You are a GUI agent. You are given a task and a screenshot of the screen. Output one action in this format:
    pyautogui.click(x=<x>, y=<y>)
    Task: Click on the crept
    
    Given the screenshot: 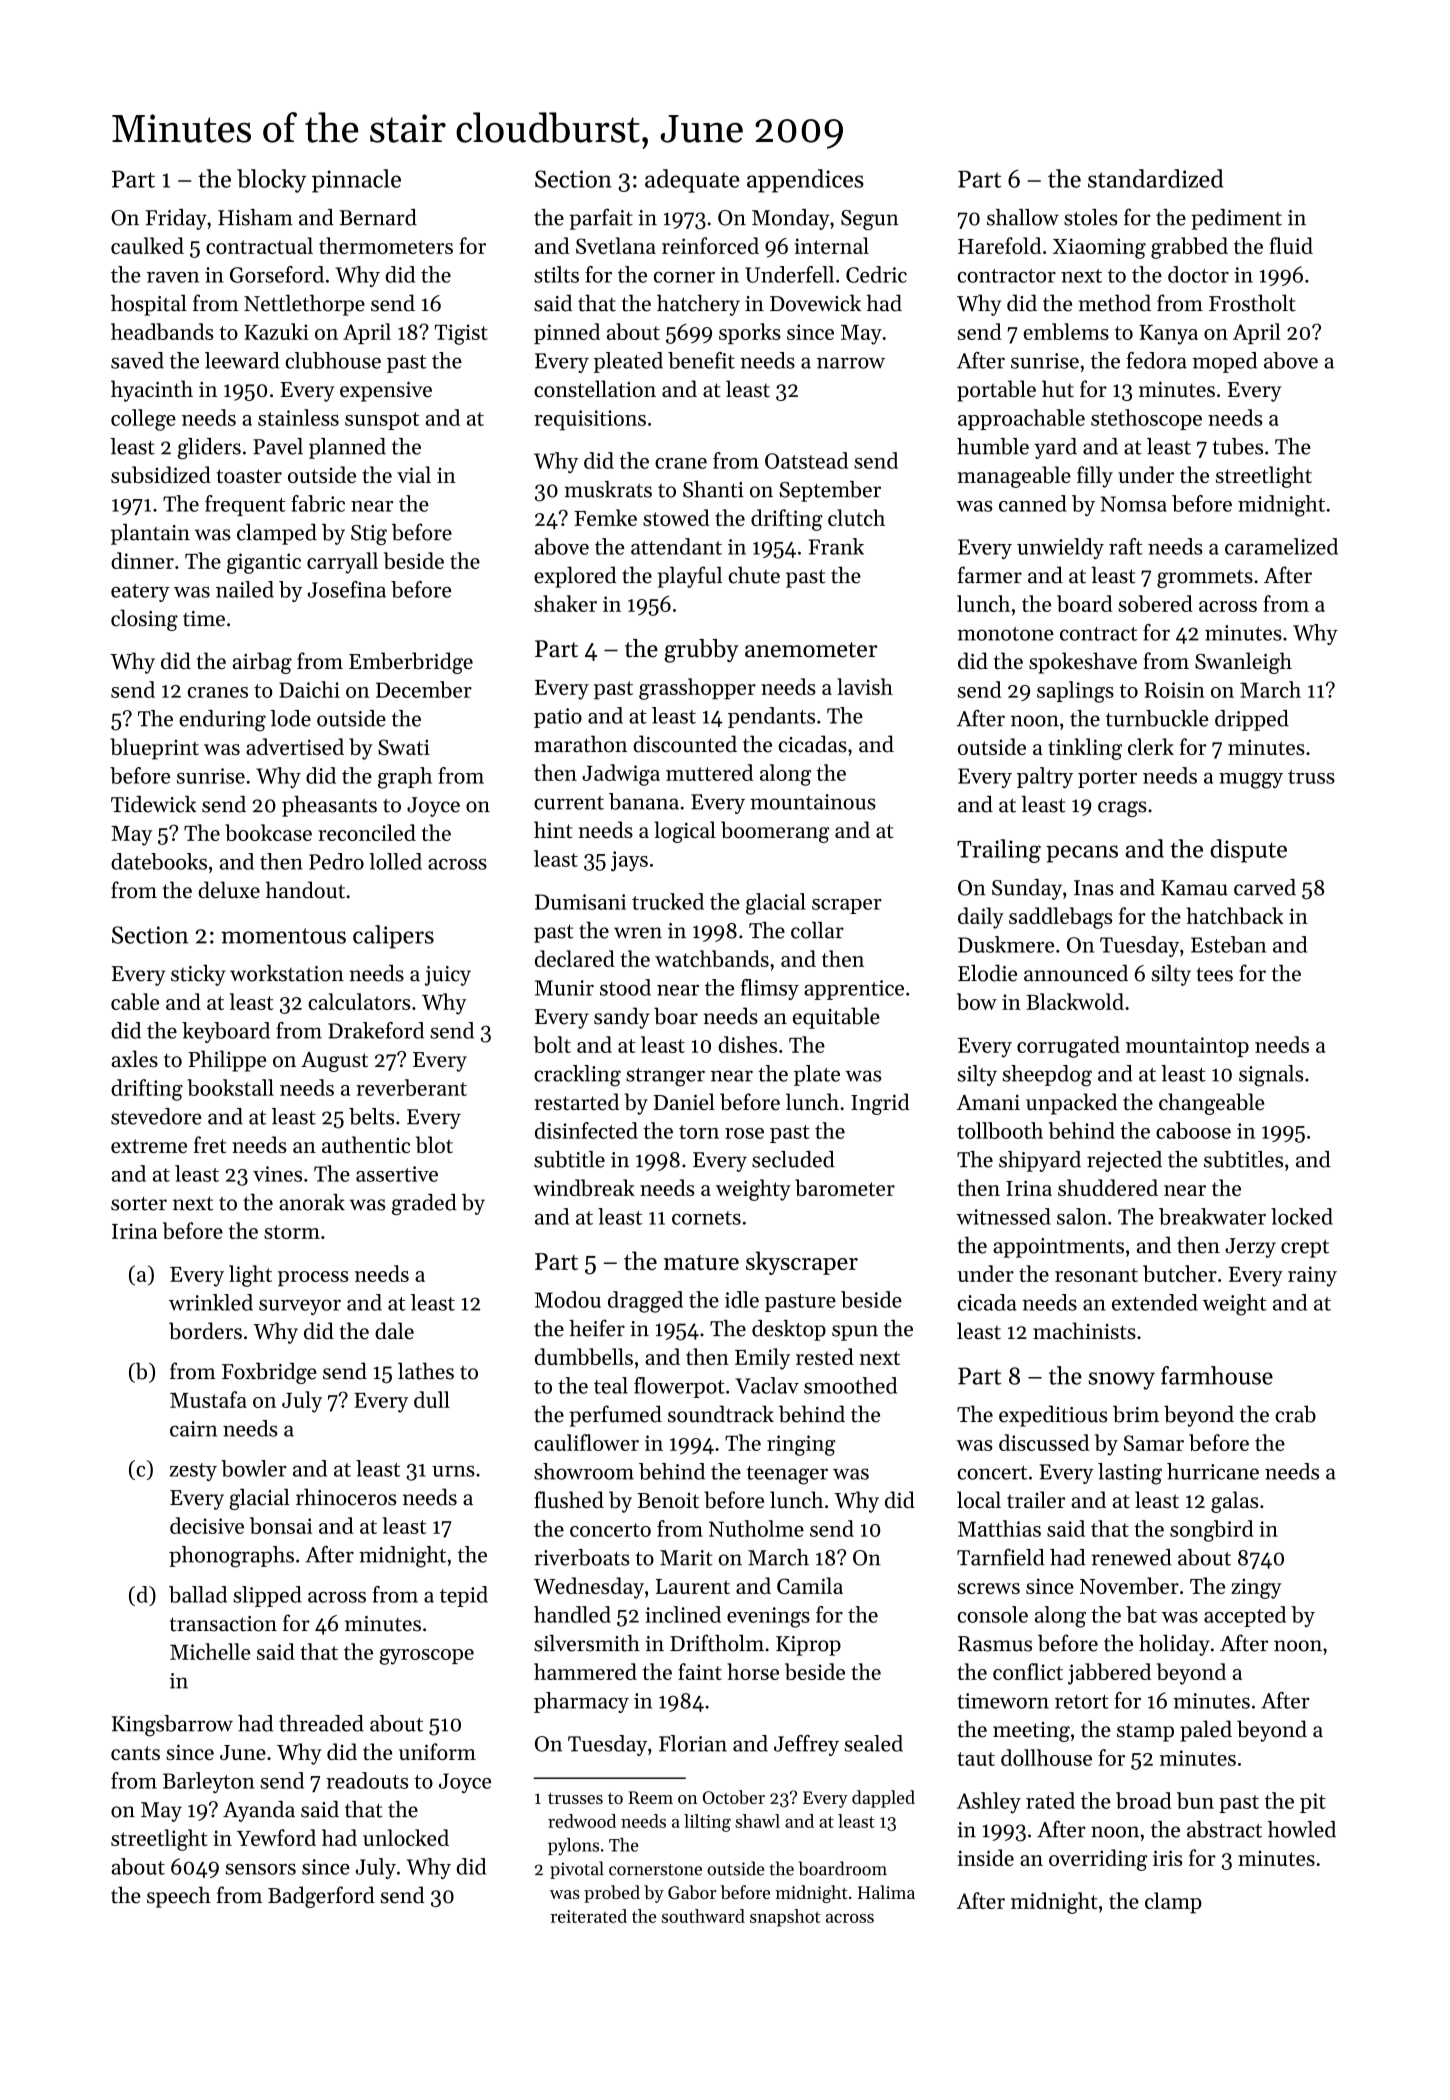 What is the action you would take?
    pyautogui.click(x=1305, y=1248)
